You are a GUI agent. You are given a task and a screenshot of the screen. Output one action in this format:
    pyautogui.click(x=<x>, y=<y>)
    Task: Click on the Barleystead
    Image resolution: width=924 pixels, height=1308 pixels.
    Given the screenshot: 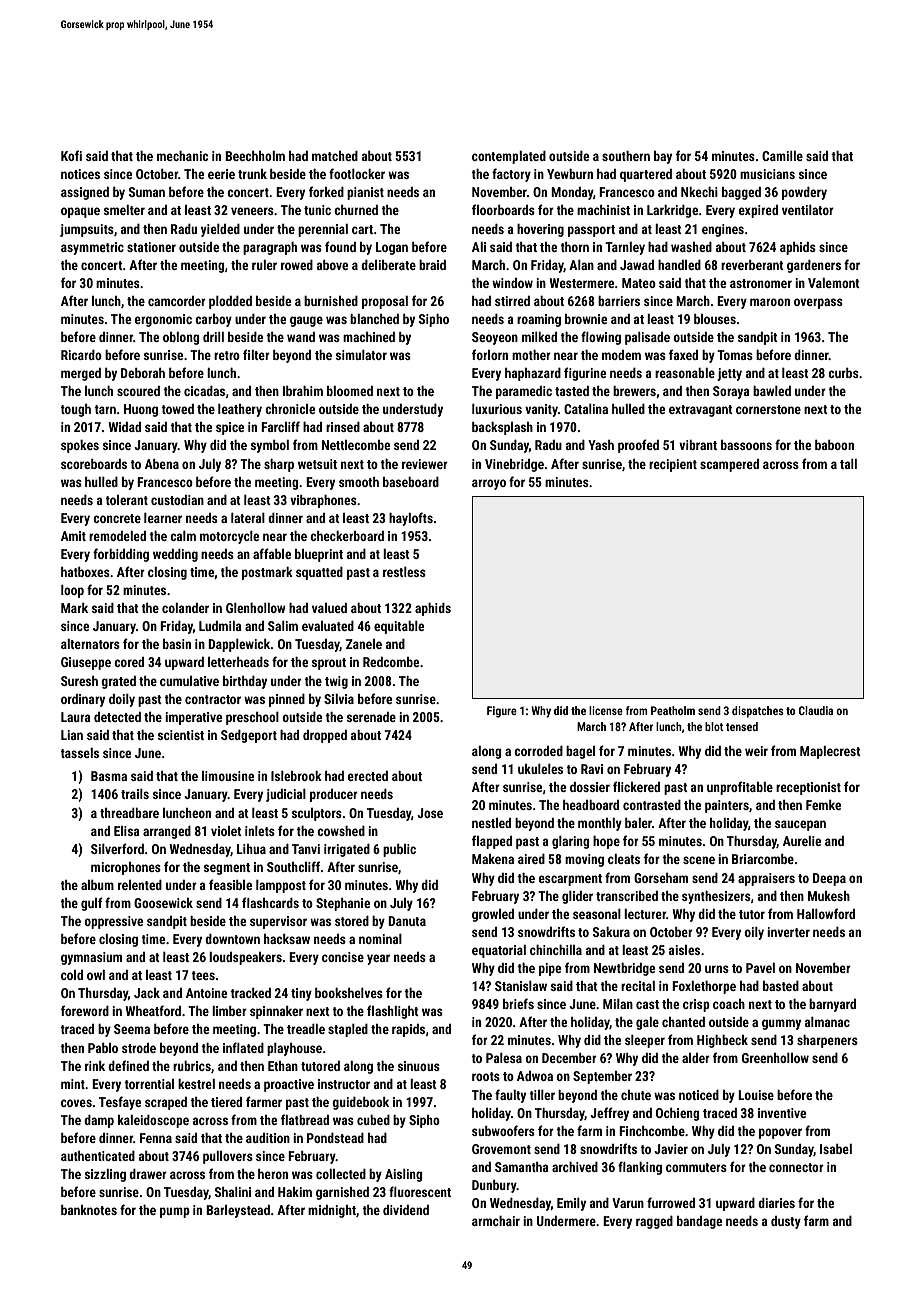 What is the action you would take?
    pyautogui.click(x=238, y=1211)
